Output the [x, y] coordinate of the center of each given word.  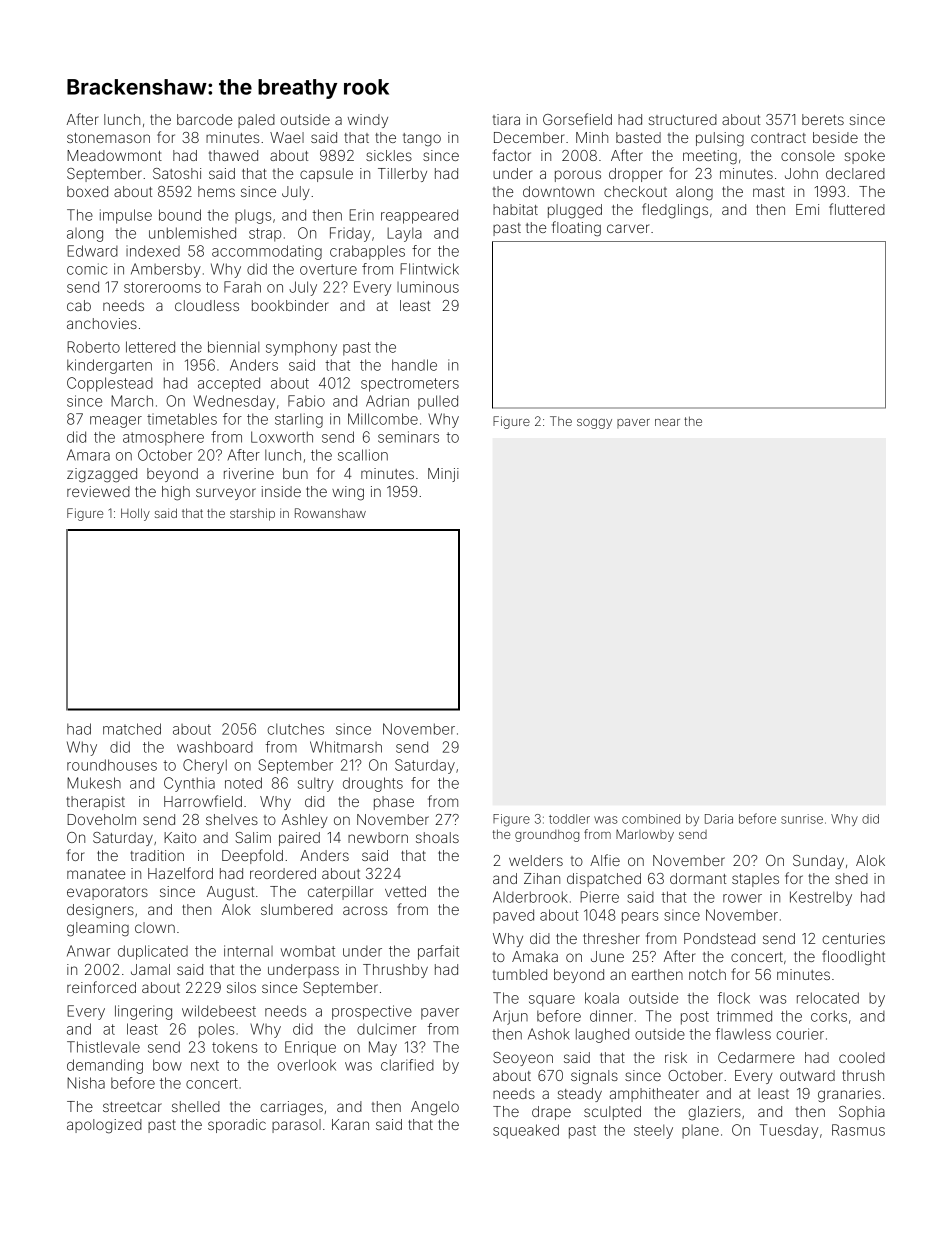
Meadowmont [114, 155]
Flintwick [429, 269]
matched [132, 729]
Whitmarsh [346, 747]
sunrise [802, 819]
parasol [296, 1126]
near [667, 422]
